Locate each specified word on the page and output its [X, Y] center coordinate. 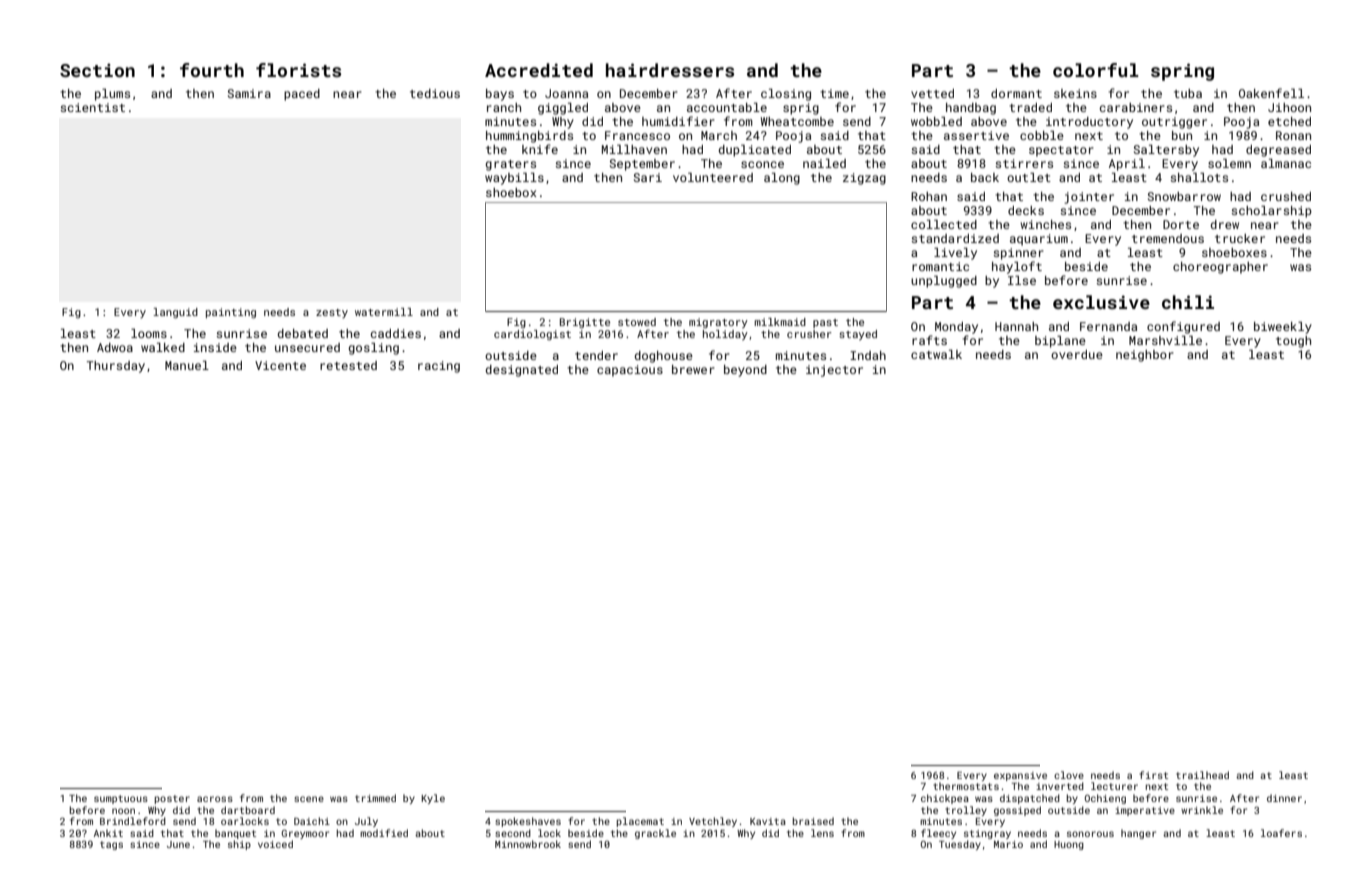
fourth [212, 70]
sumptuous [121, 799]
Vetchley [713, 822]
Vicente [280, 365]
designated [522, 371]
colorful [1096, 70]
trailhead [1202, 775]
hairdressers [670, 70]
